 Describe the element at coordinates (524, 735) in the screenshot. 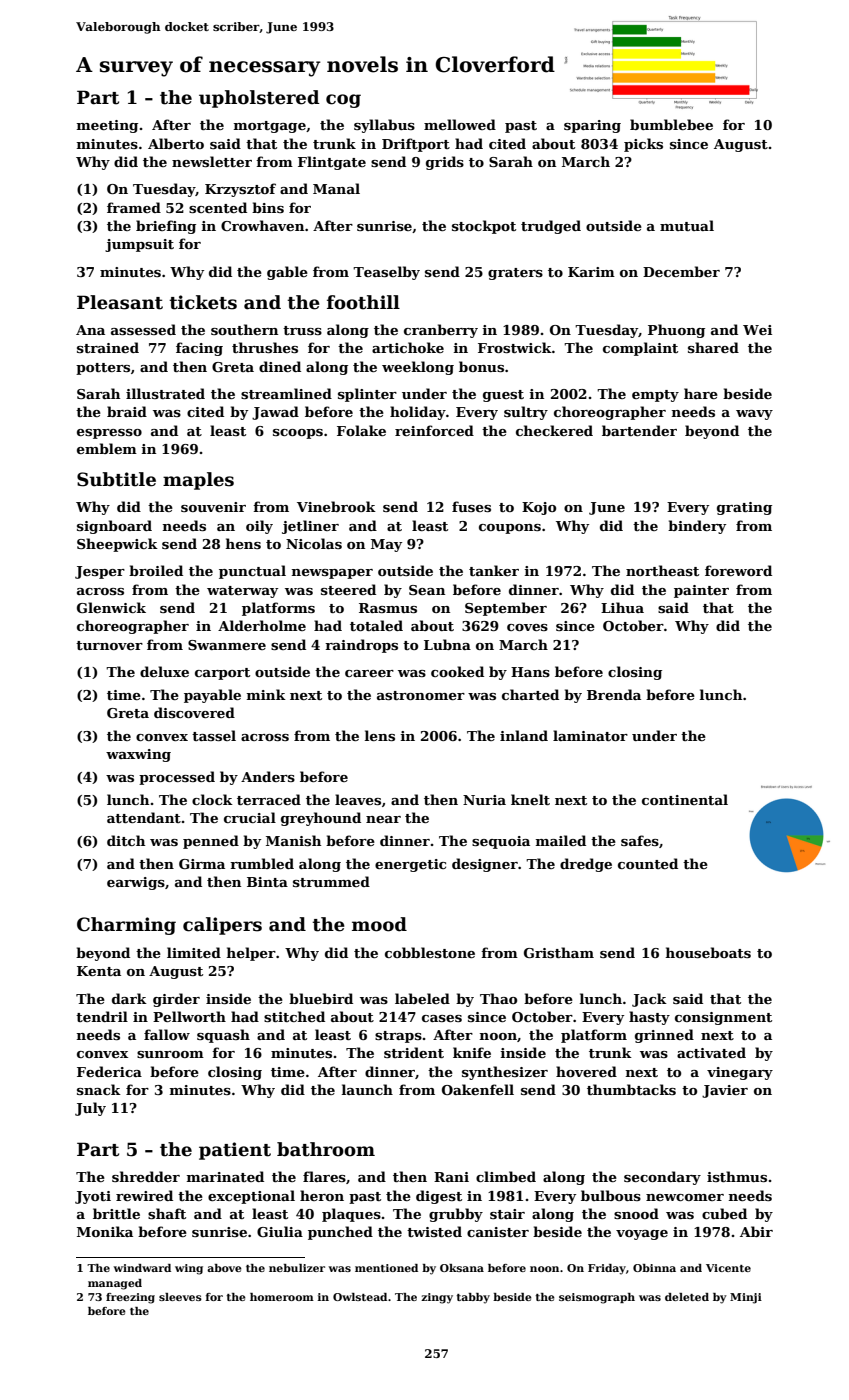

I see `inland` at that location.
